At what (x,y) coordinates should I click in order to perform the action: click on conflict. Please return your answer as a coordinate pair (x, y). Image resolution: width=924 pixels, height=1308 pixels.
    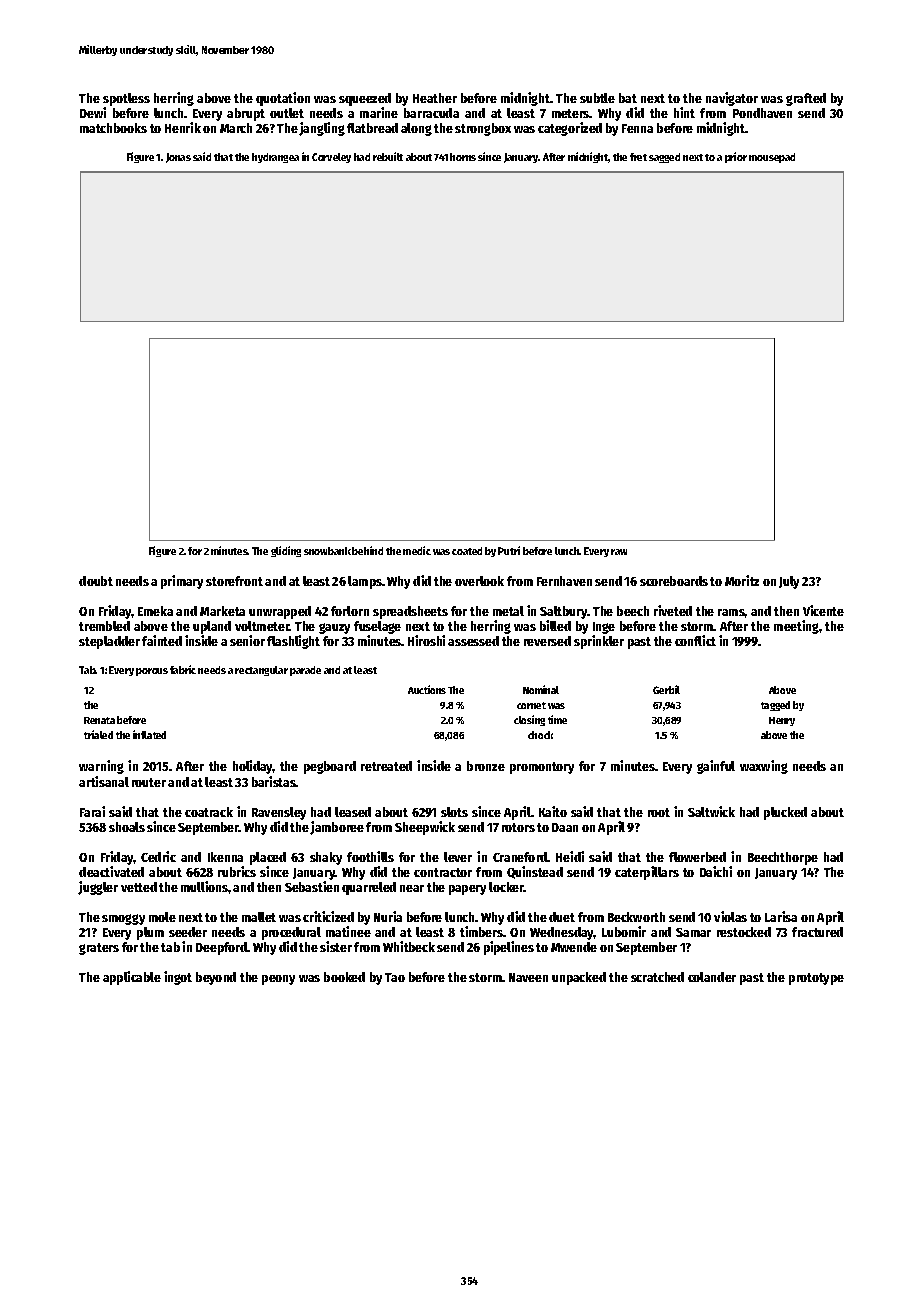
    Looking at the image, I should click on (695, 640).
